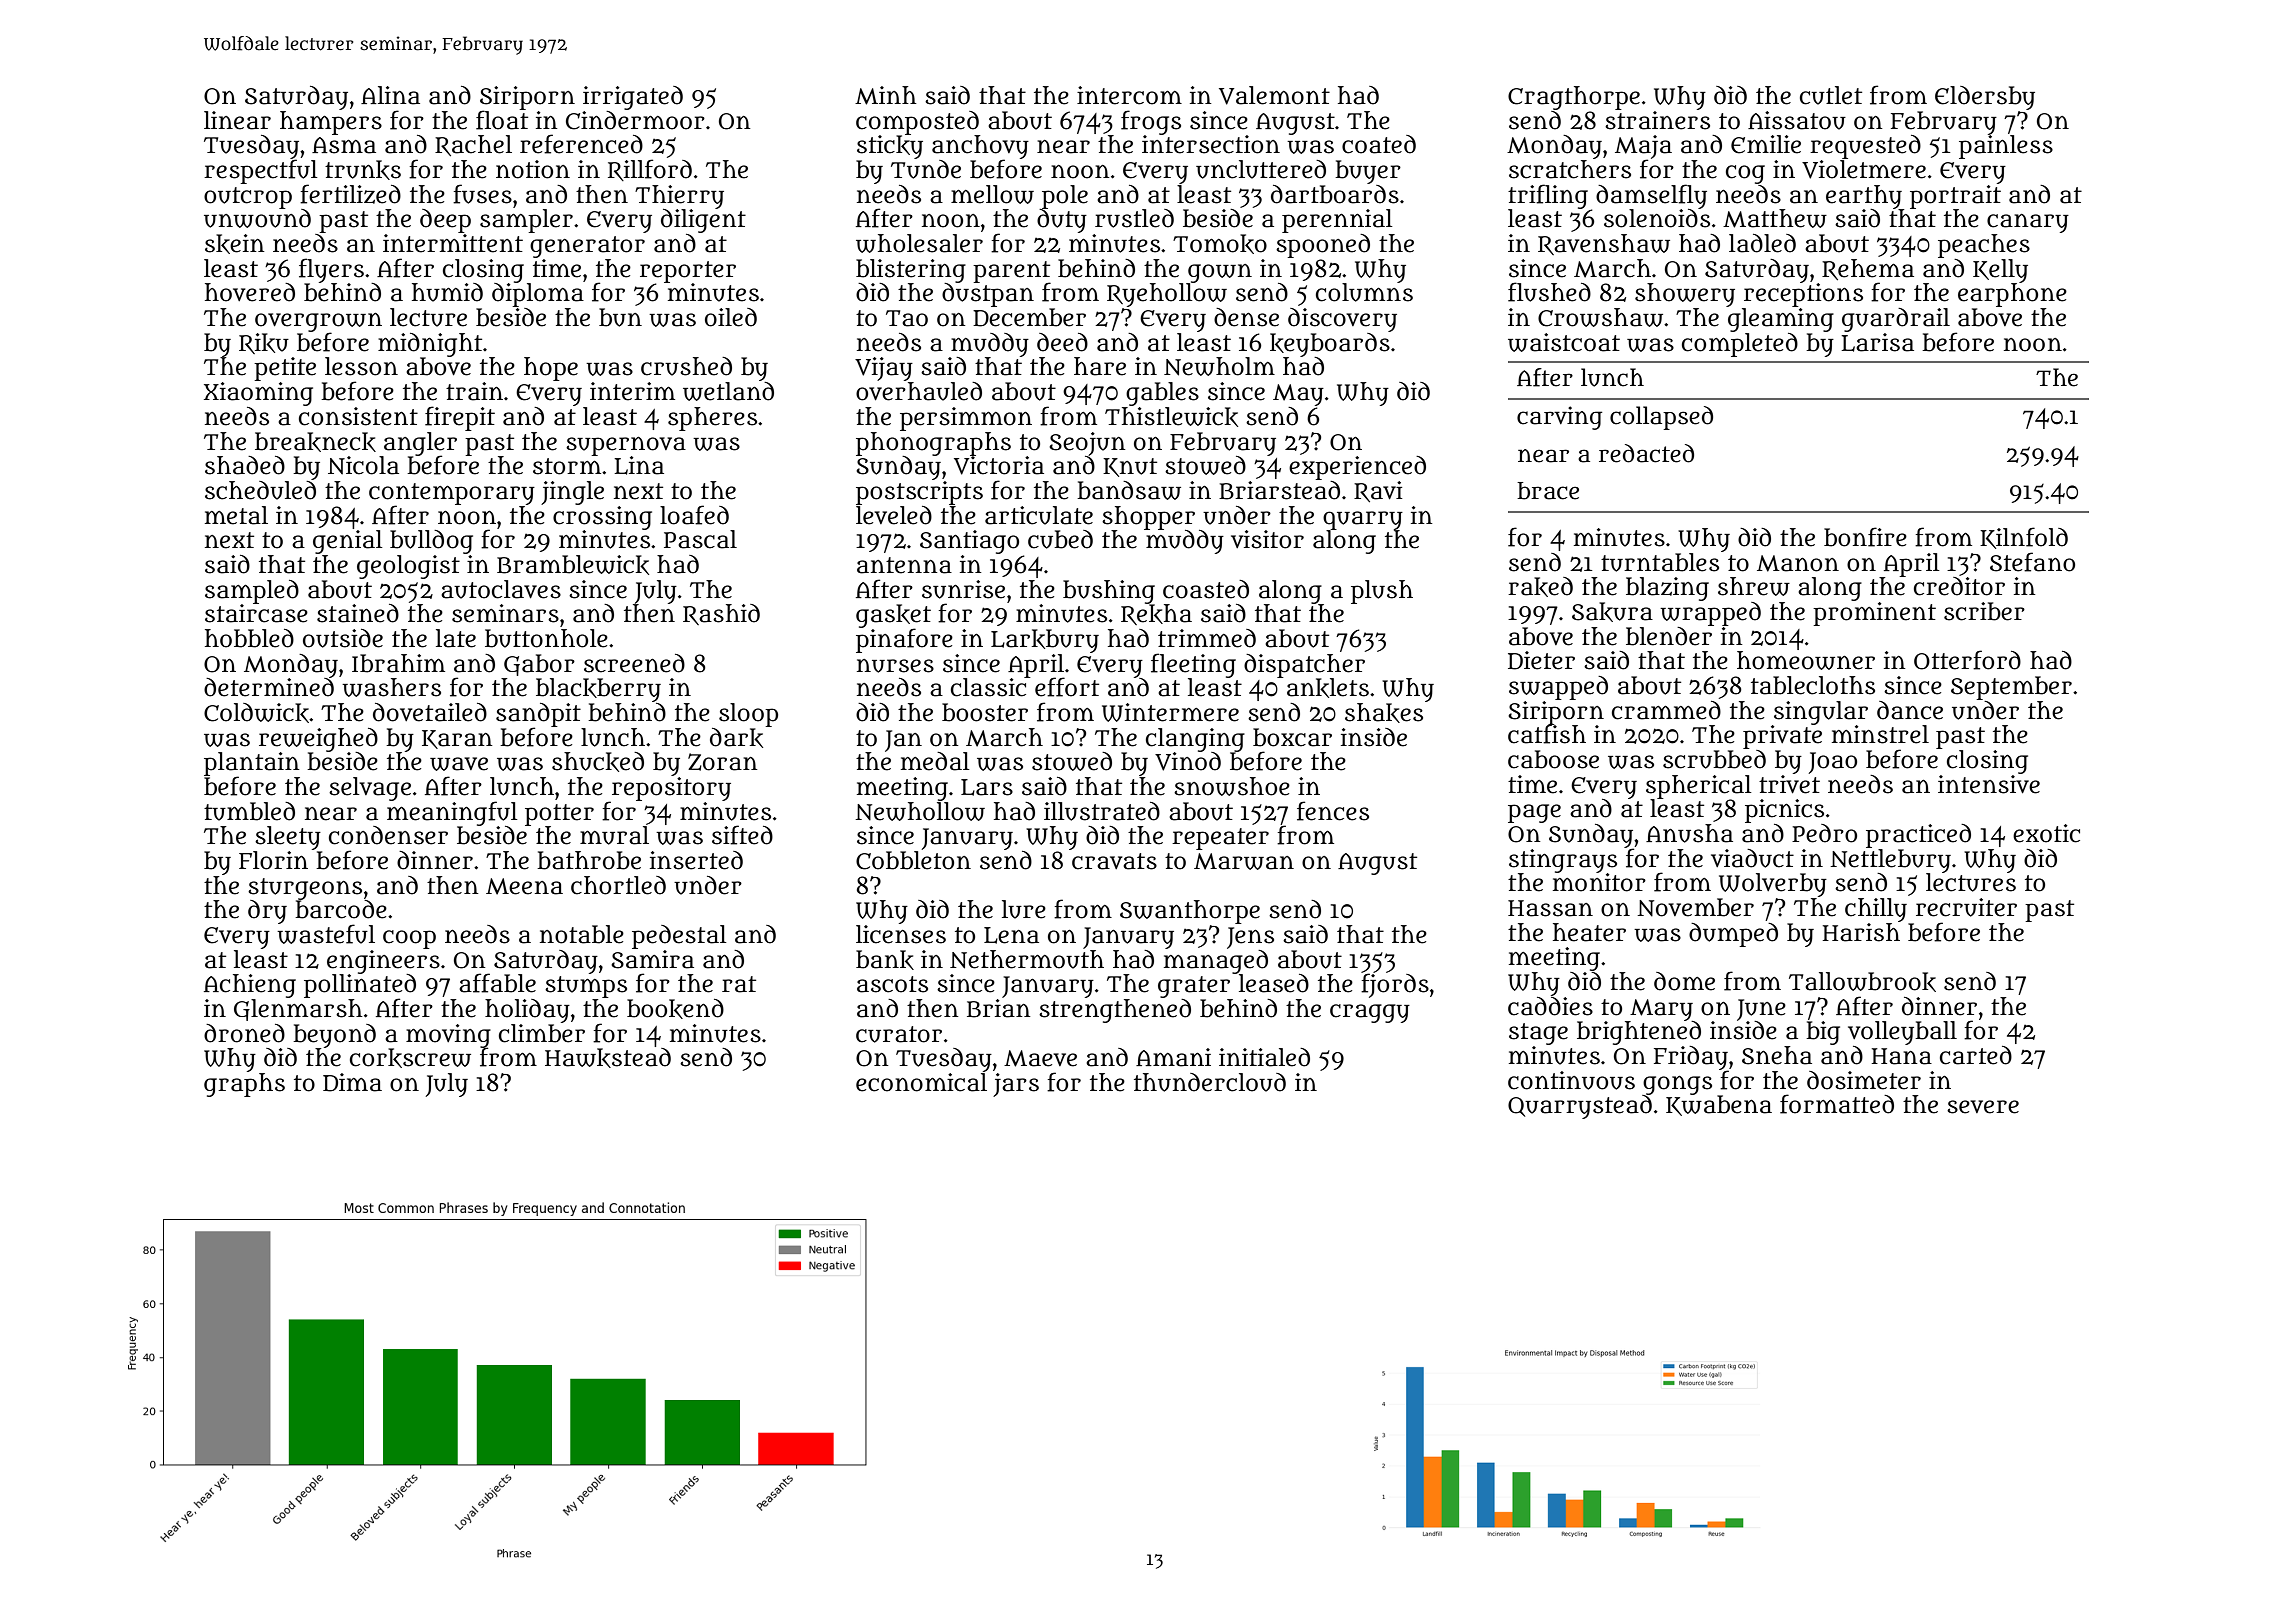  What do you see at coordinates (1129, 95) in the page?
I see `intercom` at bounding box center [1129, 95].
